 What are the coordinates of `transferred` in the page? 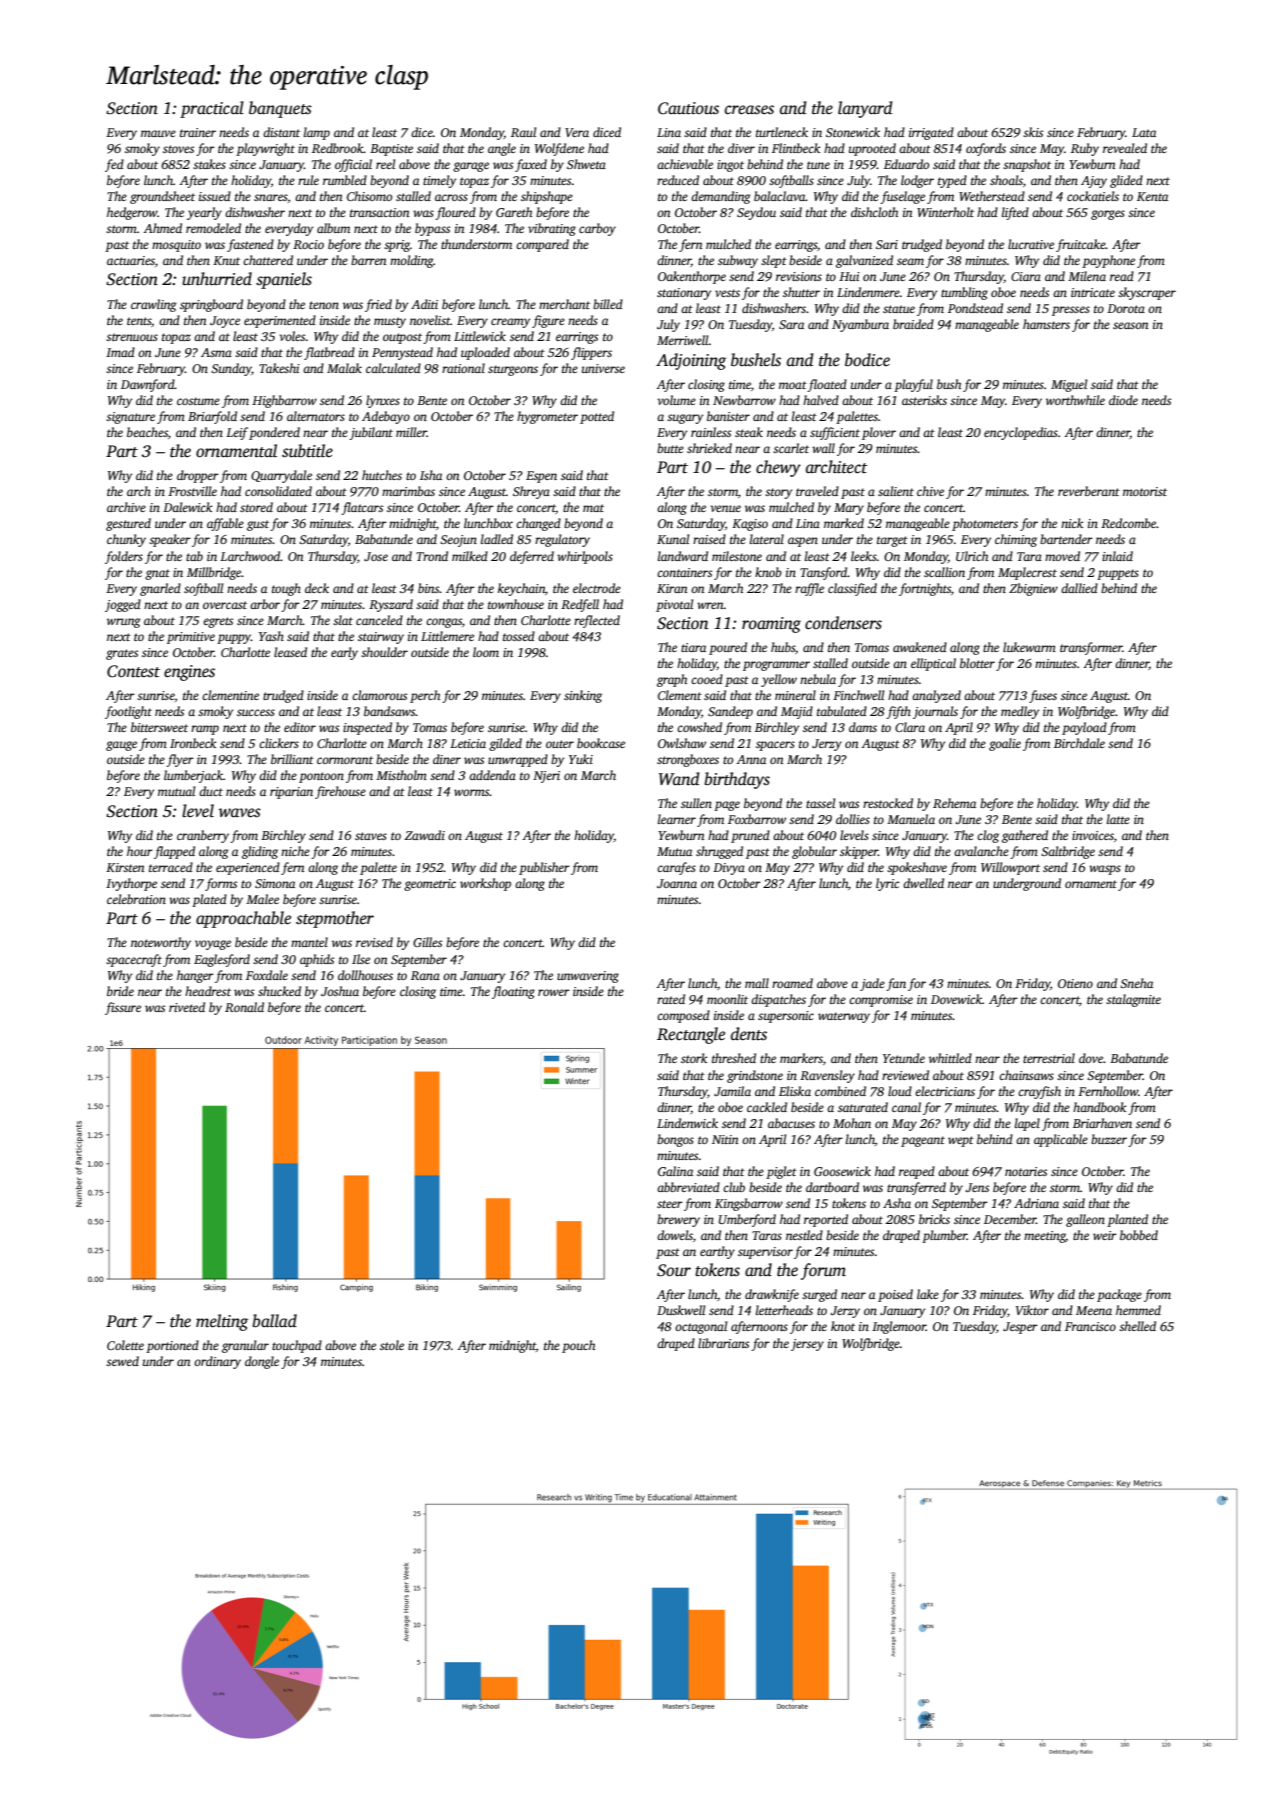 It's located at (916, 1188).
